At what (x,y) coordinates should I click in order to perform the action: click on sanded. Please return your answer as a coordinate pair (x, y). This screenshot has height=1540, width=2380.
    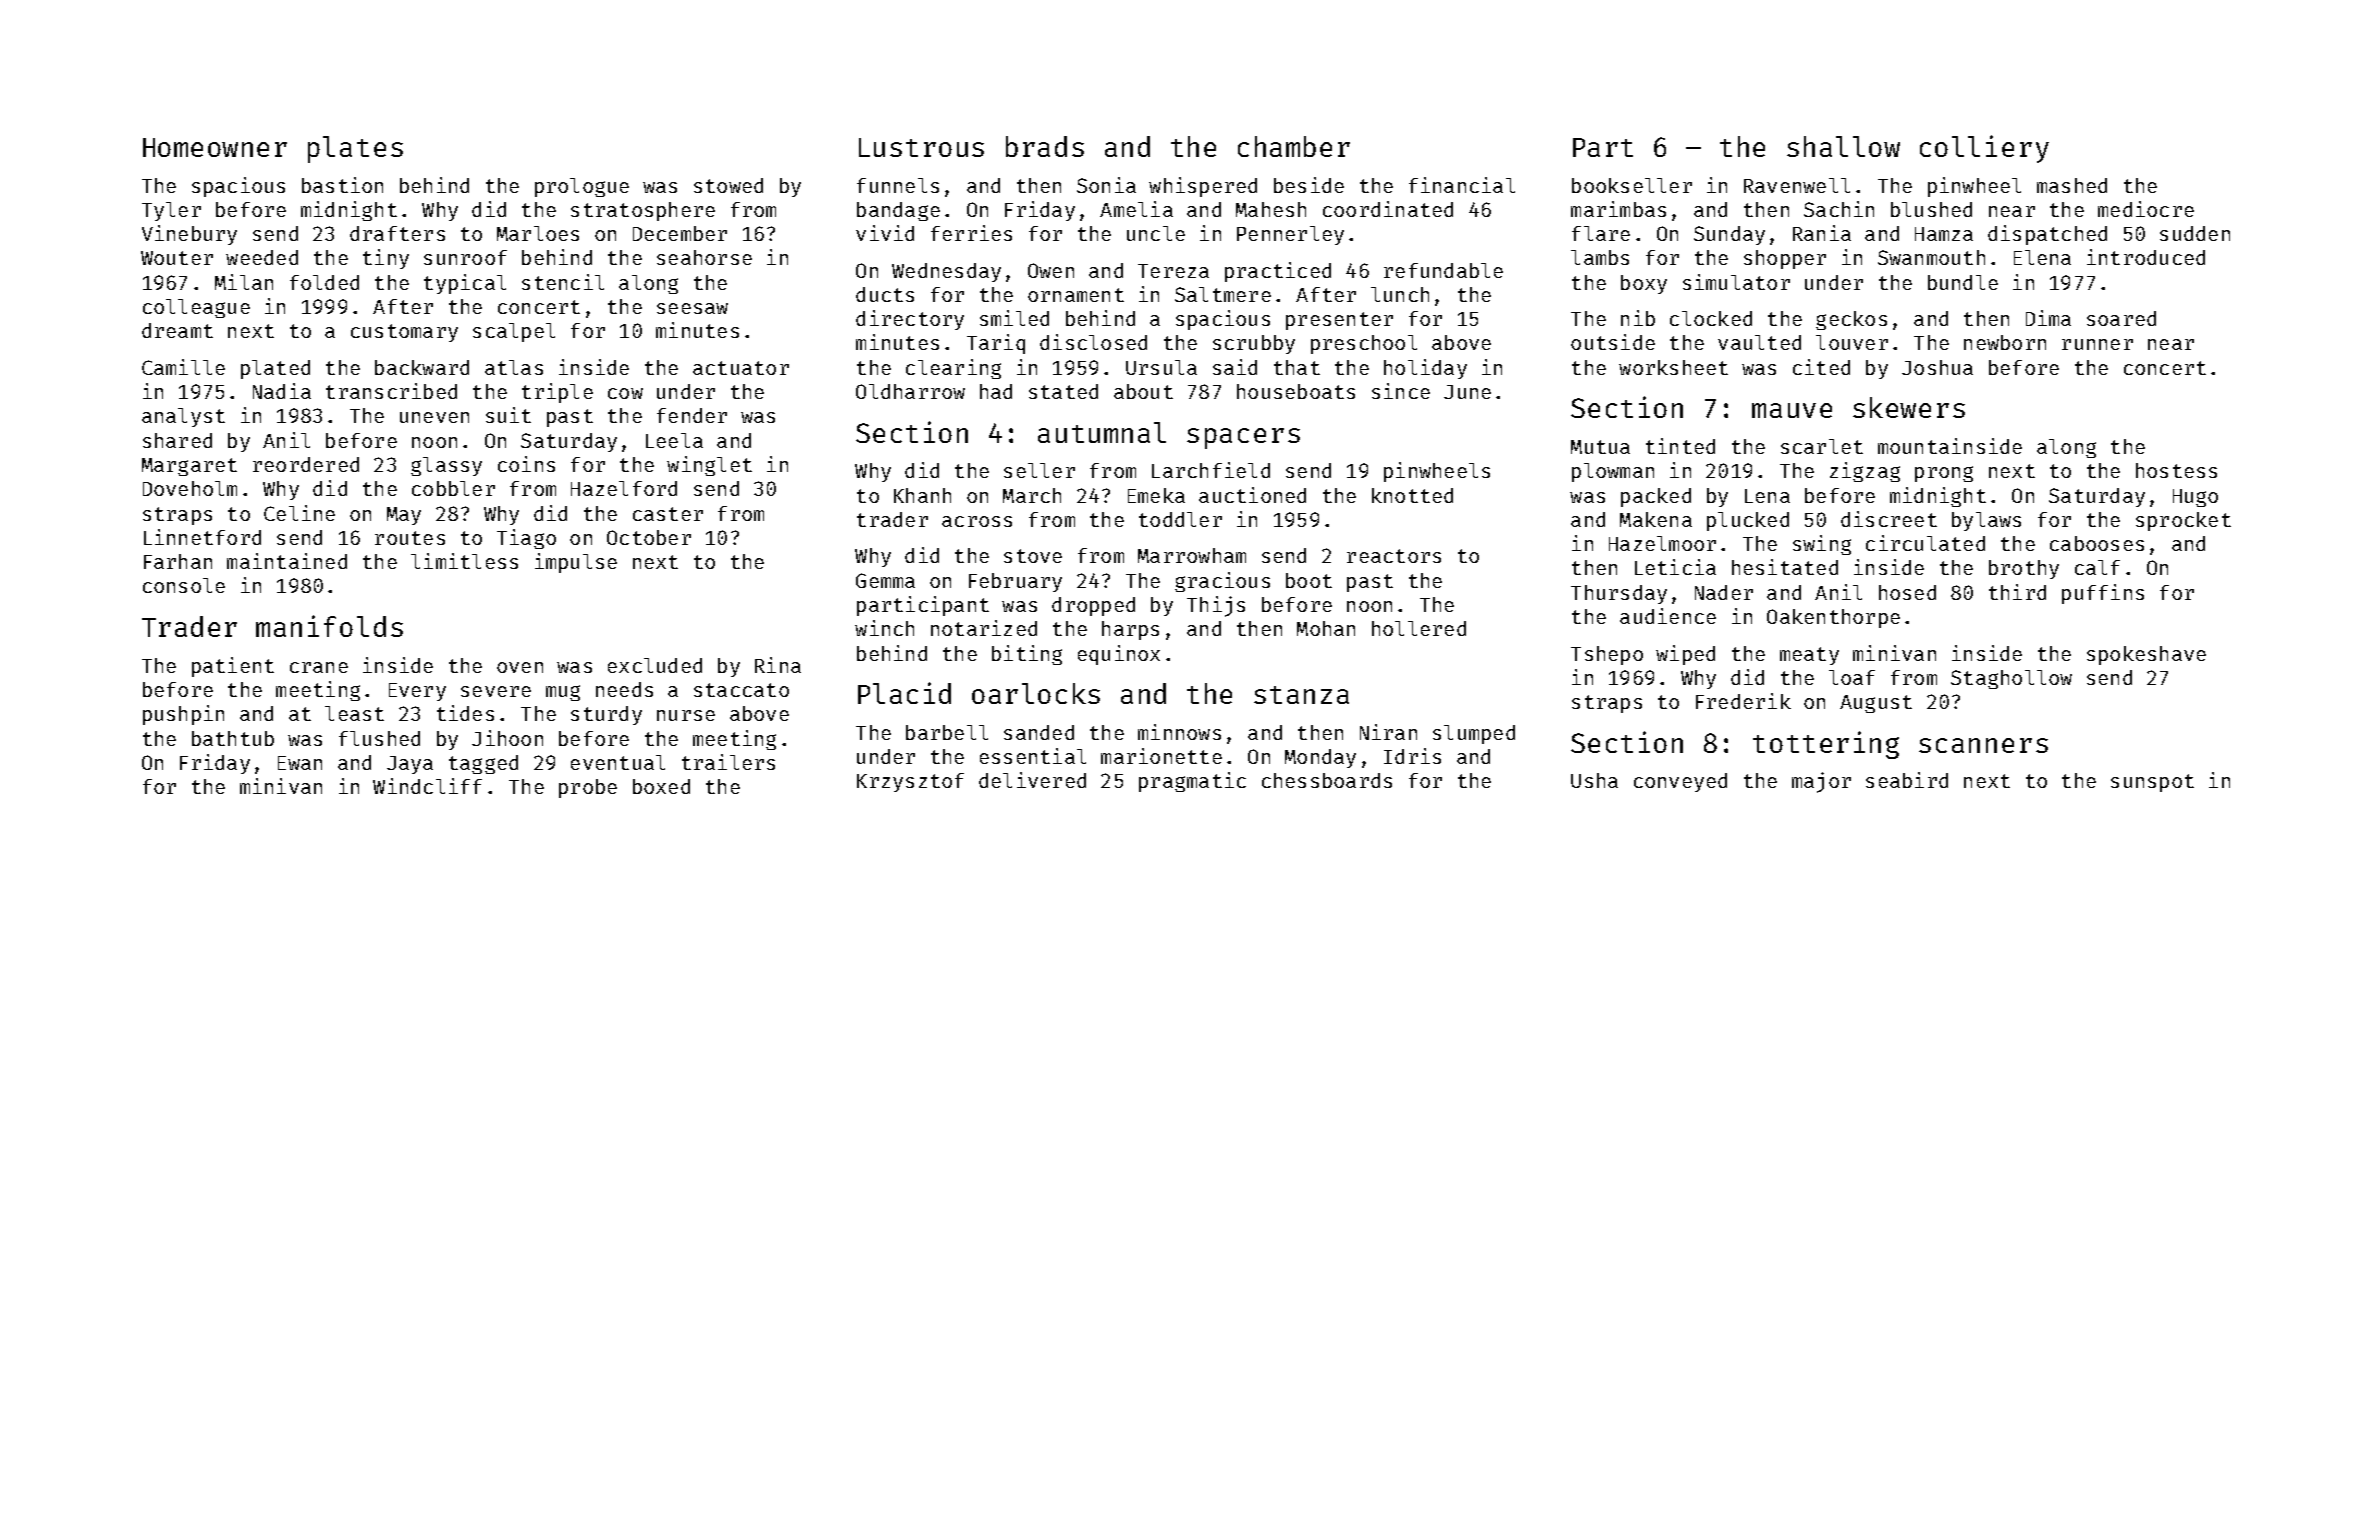
    Looking at the image, I should click on (1039, 732).
